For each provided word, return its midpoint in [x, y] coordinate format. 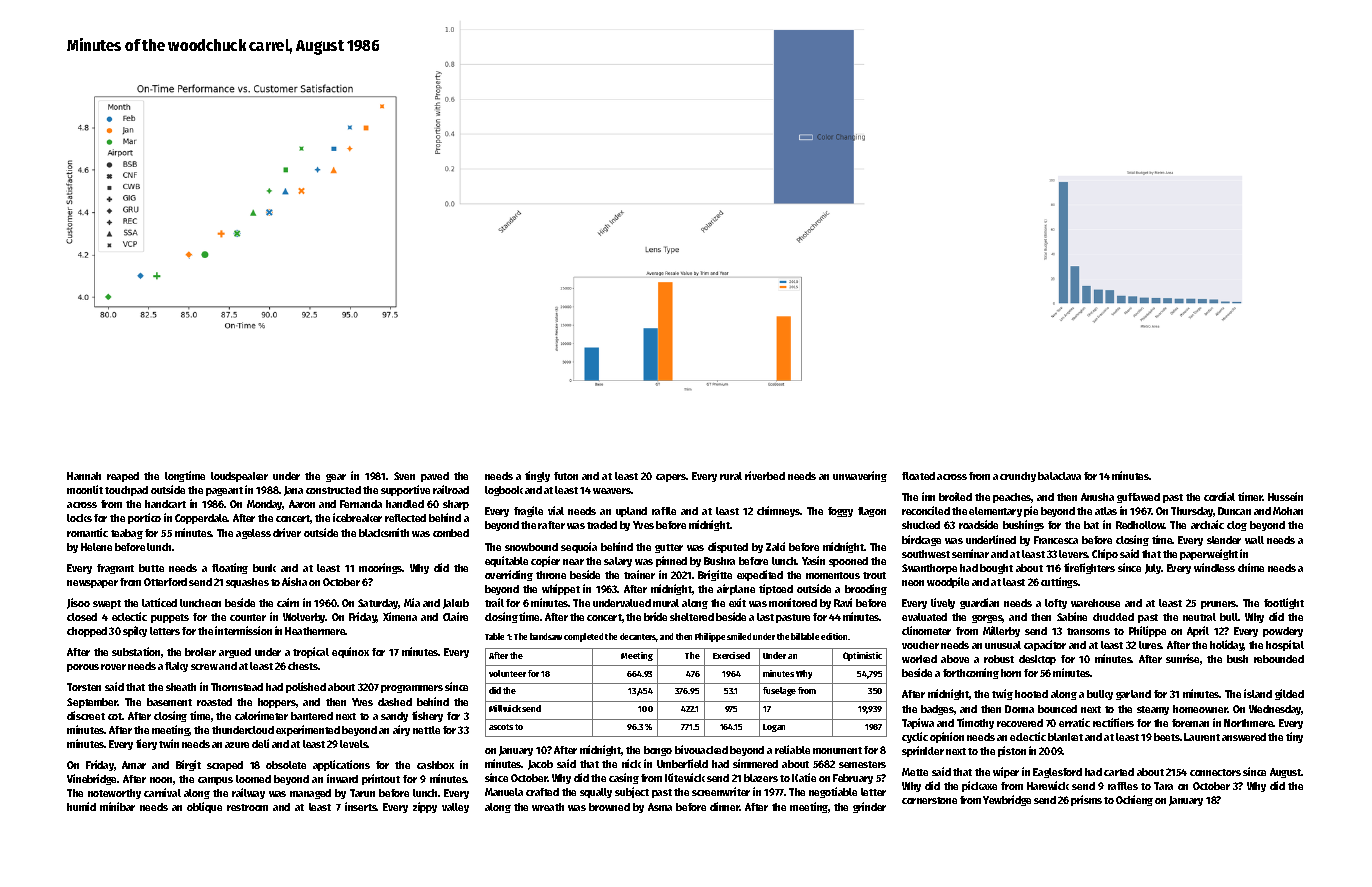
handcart [165, 504]
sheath [181, 687]
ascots [501, 727]
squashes [247, 583]
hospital [1285, 645]
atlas [1106, 511]
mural [666, 603]
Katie [804, 777]
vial [556, 510]
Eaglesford [1057, 773]
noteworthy [114, 794]
